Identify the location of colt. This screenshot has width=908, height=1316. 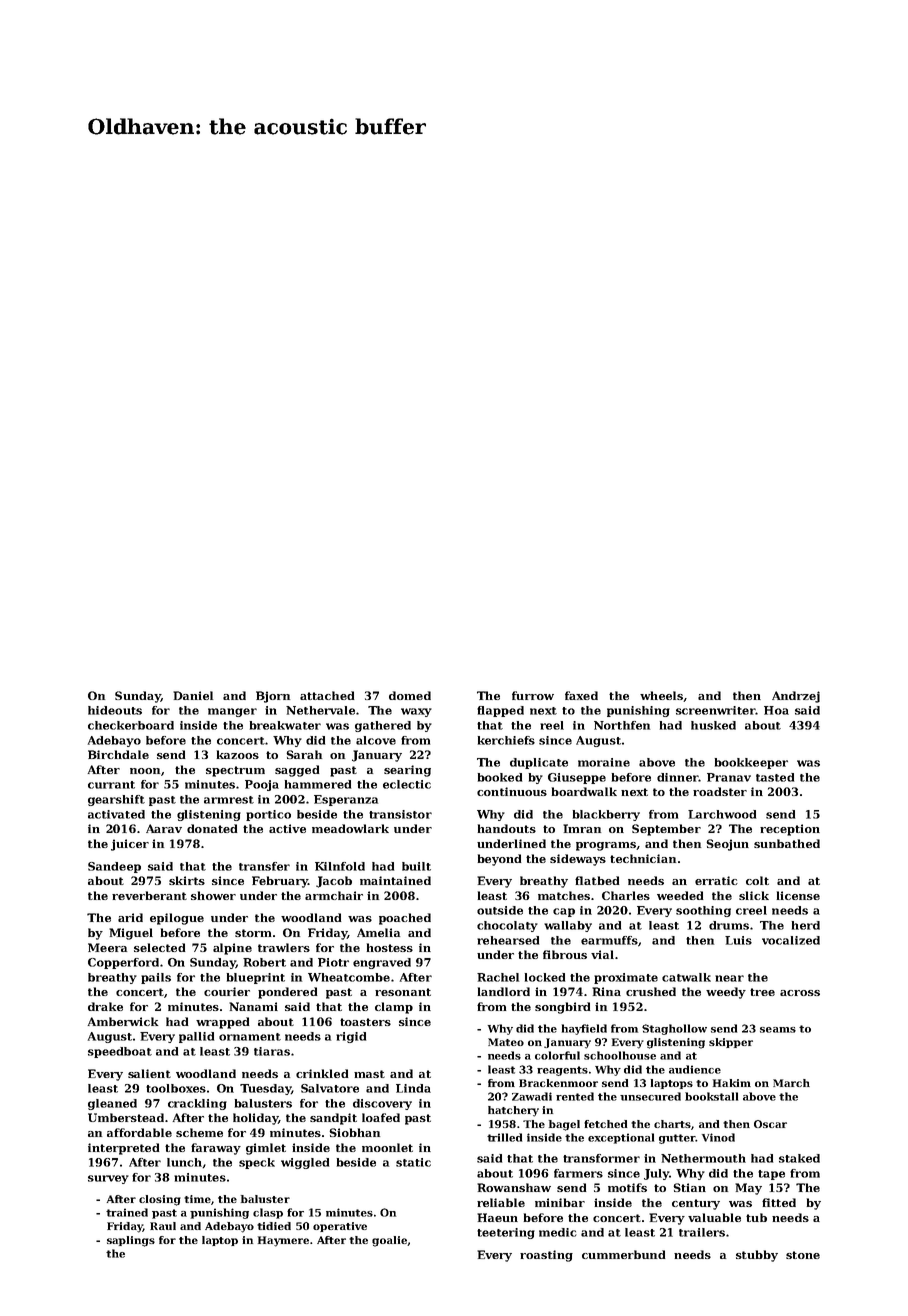
(757, 880).
